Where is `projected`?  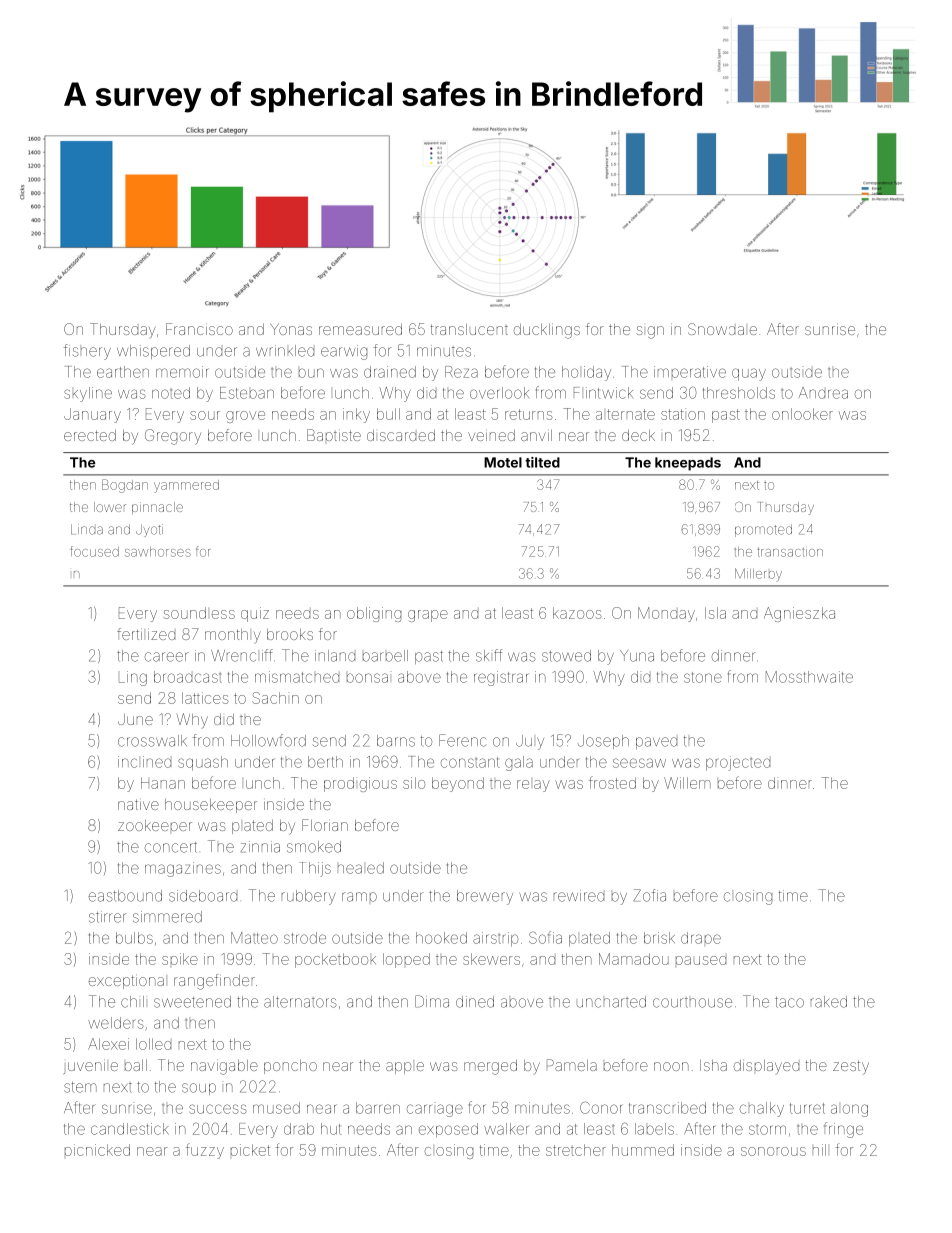
projected is located at coordinates (738, 763).
